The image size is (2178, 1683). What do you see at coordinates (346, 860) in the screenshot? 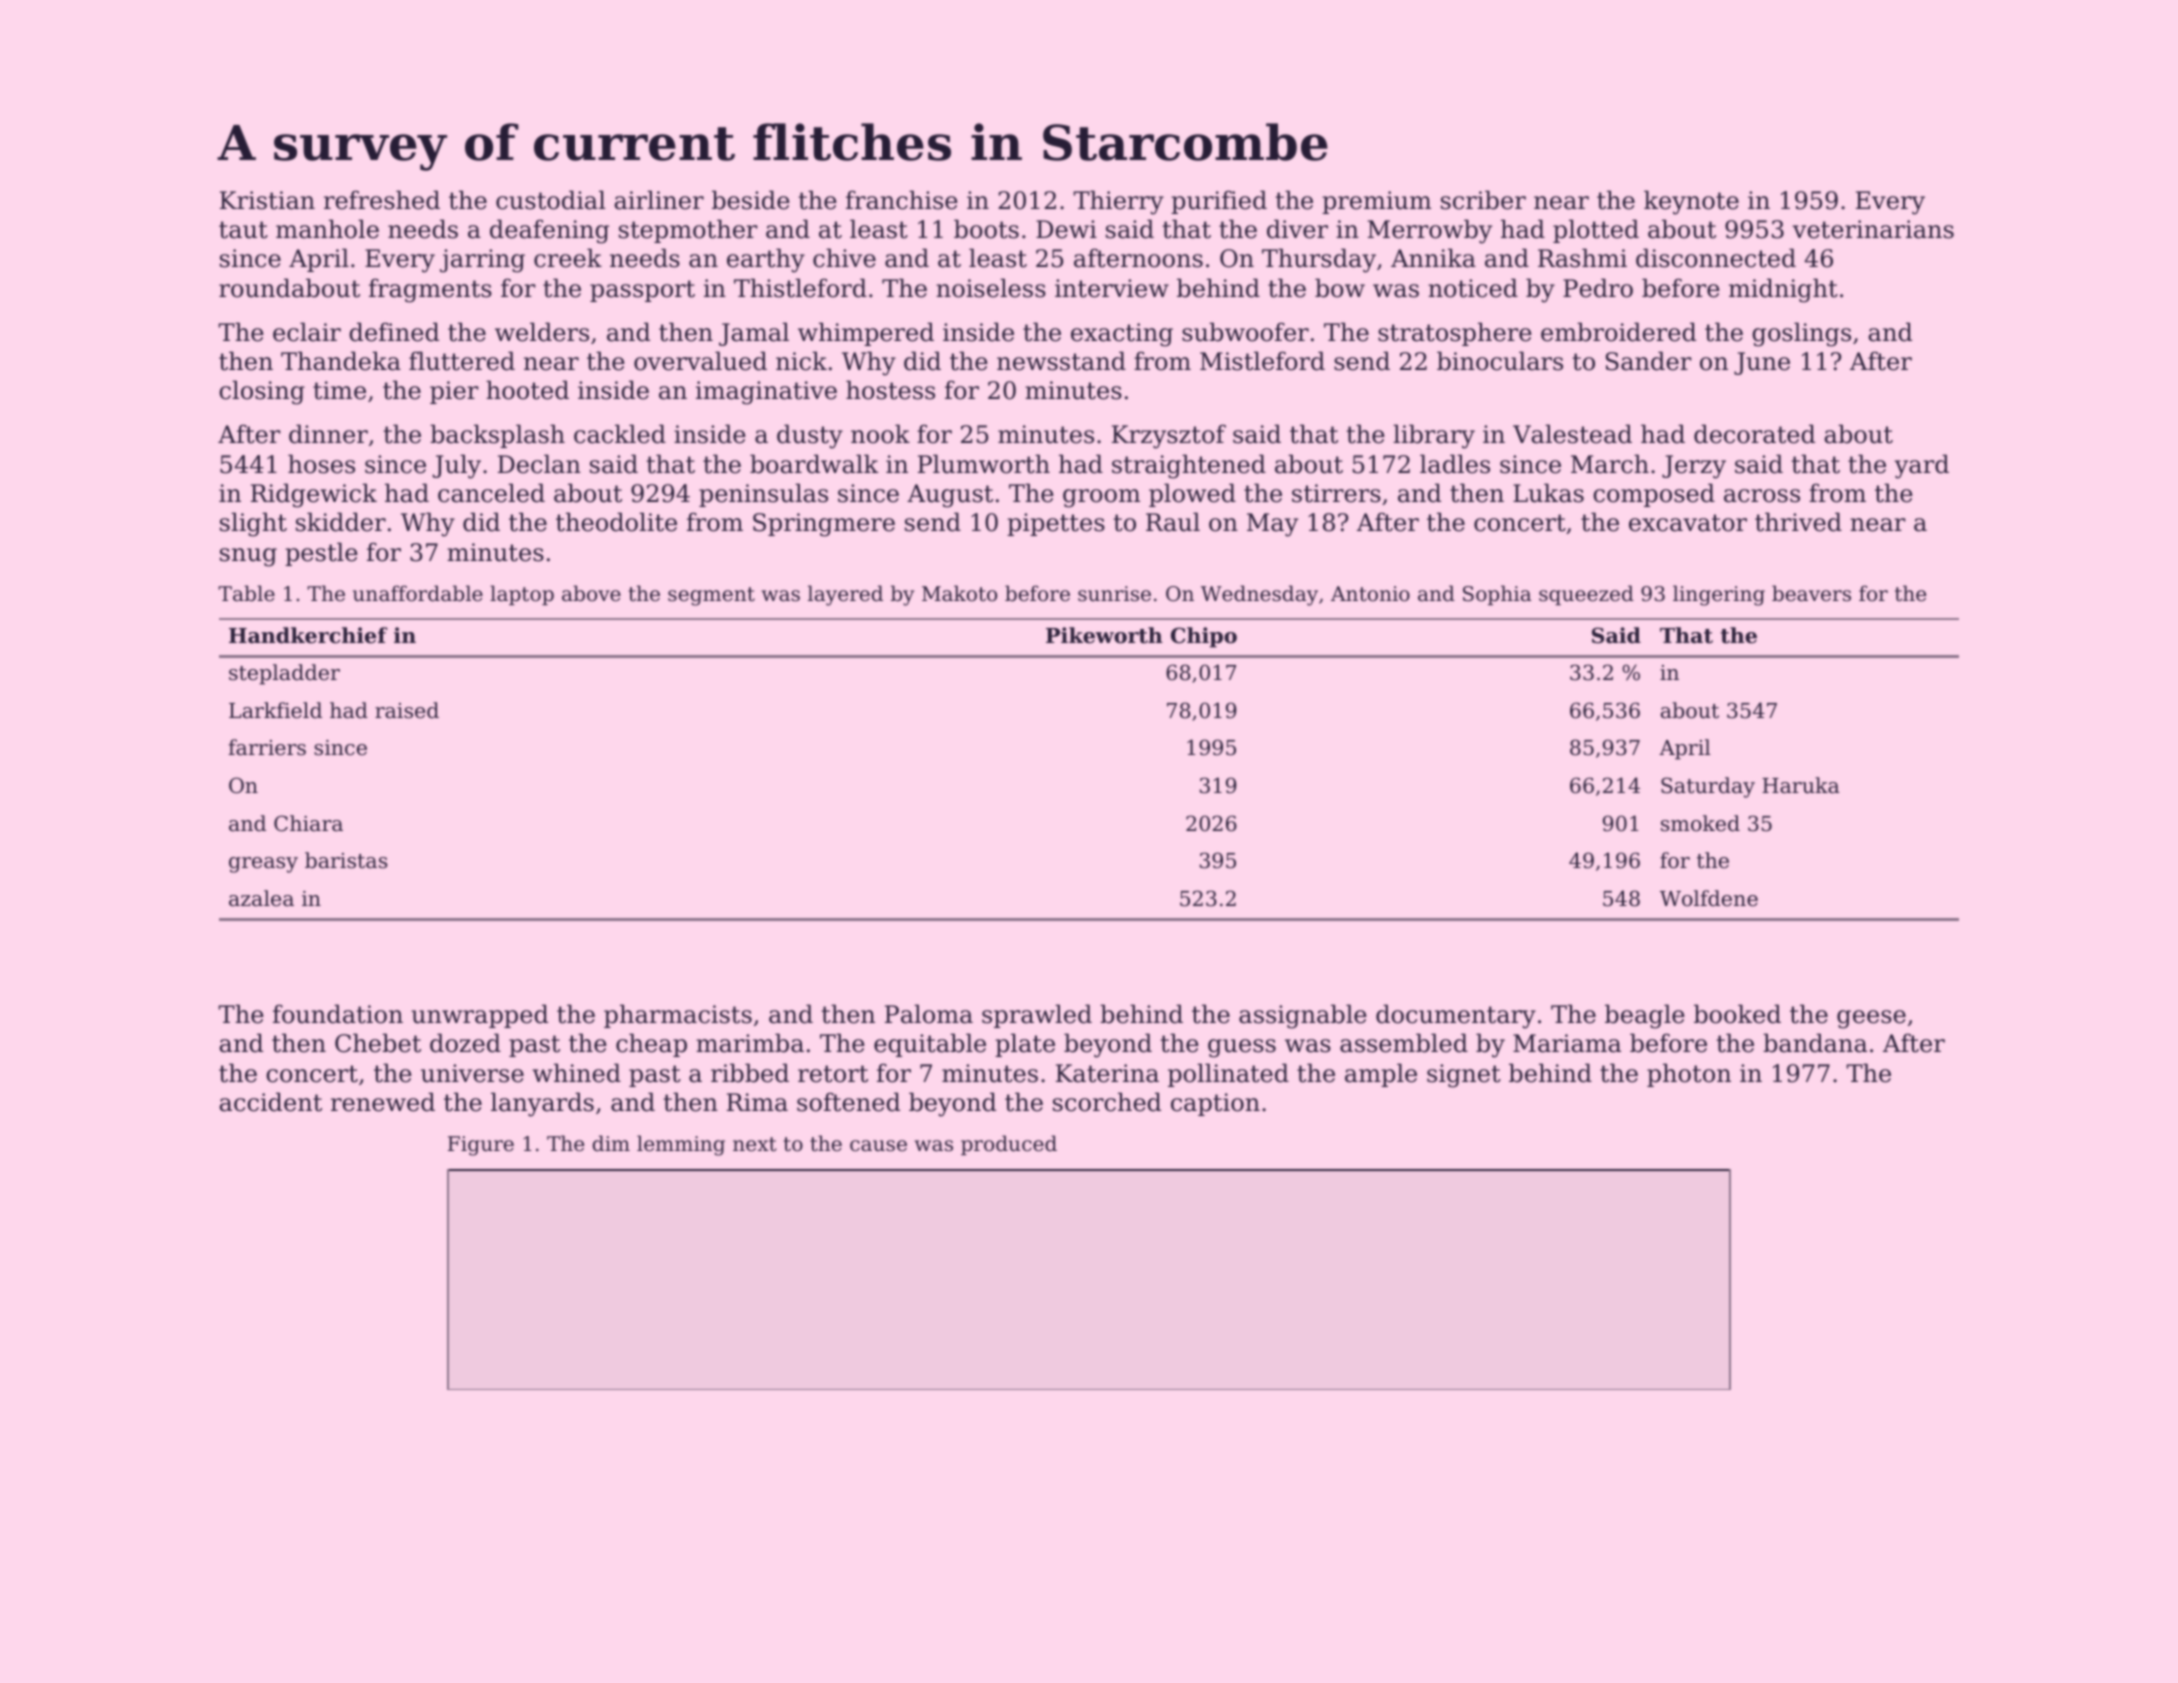
I see `baristas` at bounding box center [346, 860].
